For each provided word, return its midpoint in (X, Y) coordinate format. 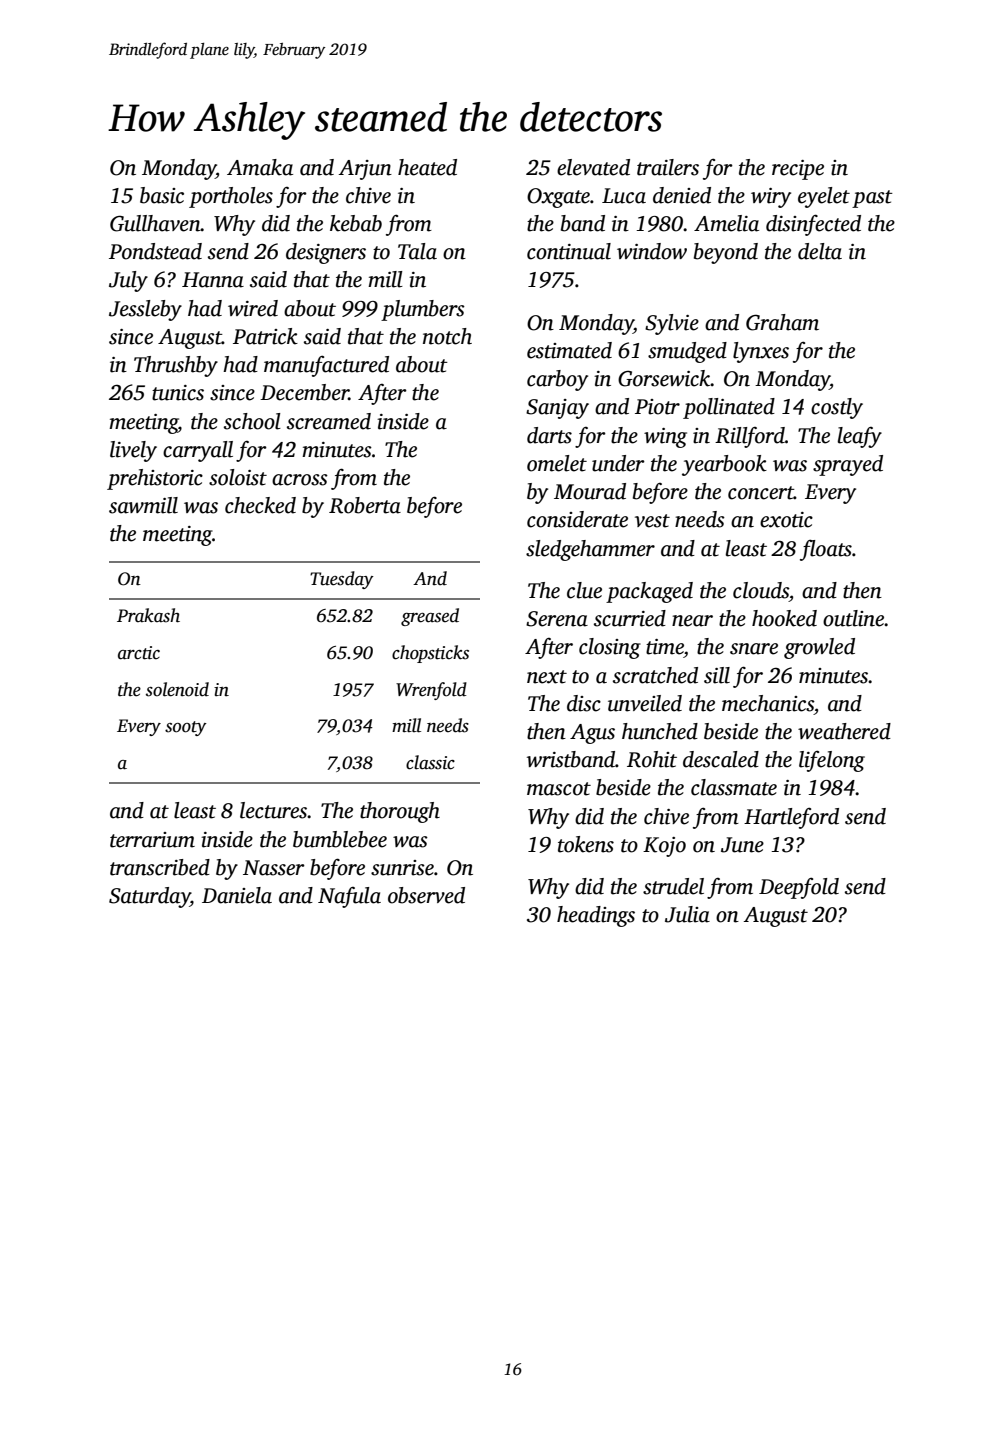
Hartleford (791, 818)
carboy (557, 380)
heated (427, 167)
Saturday (149, 897)
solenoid (177, 689)
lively (133, 451)
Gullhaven (155, 223)
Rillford (750, 437)
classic (430, 762)
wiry (771, 198)
